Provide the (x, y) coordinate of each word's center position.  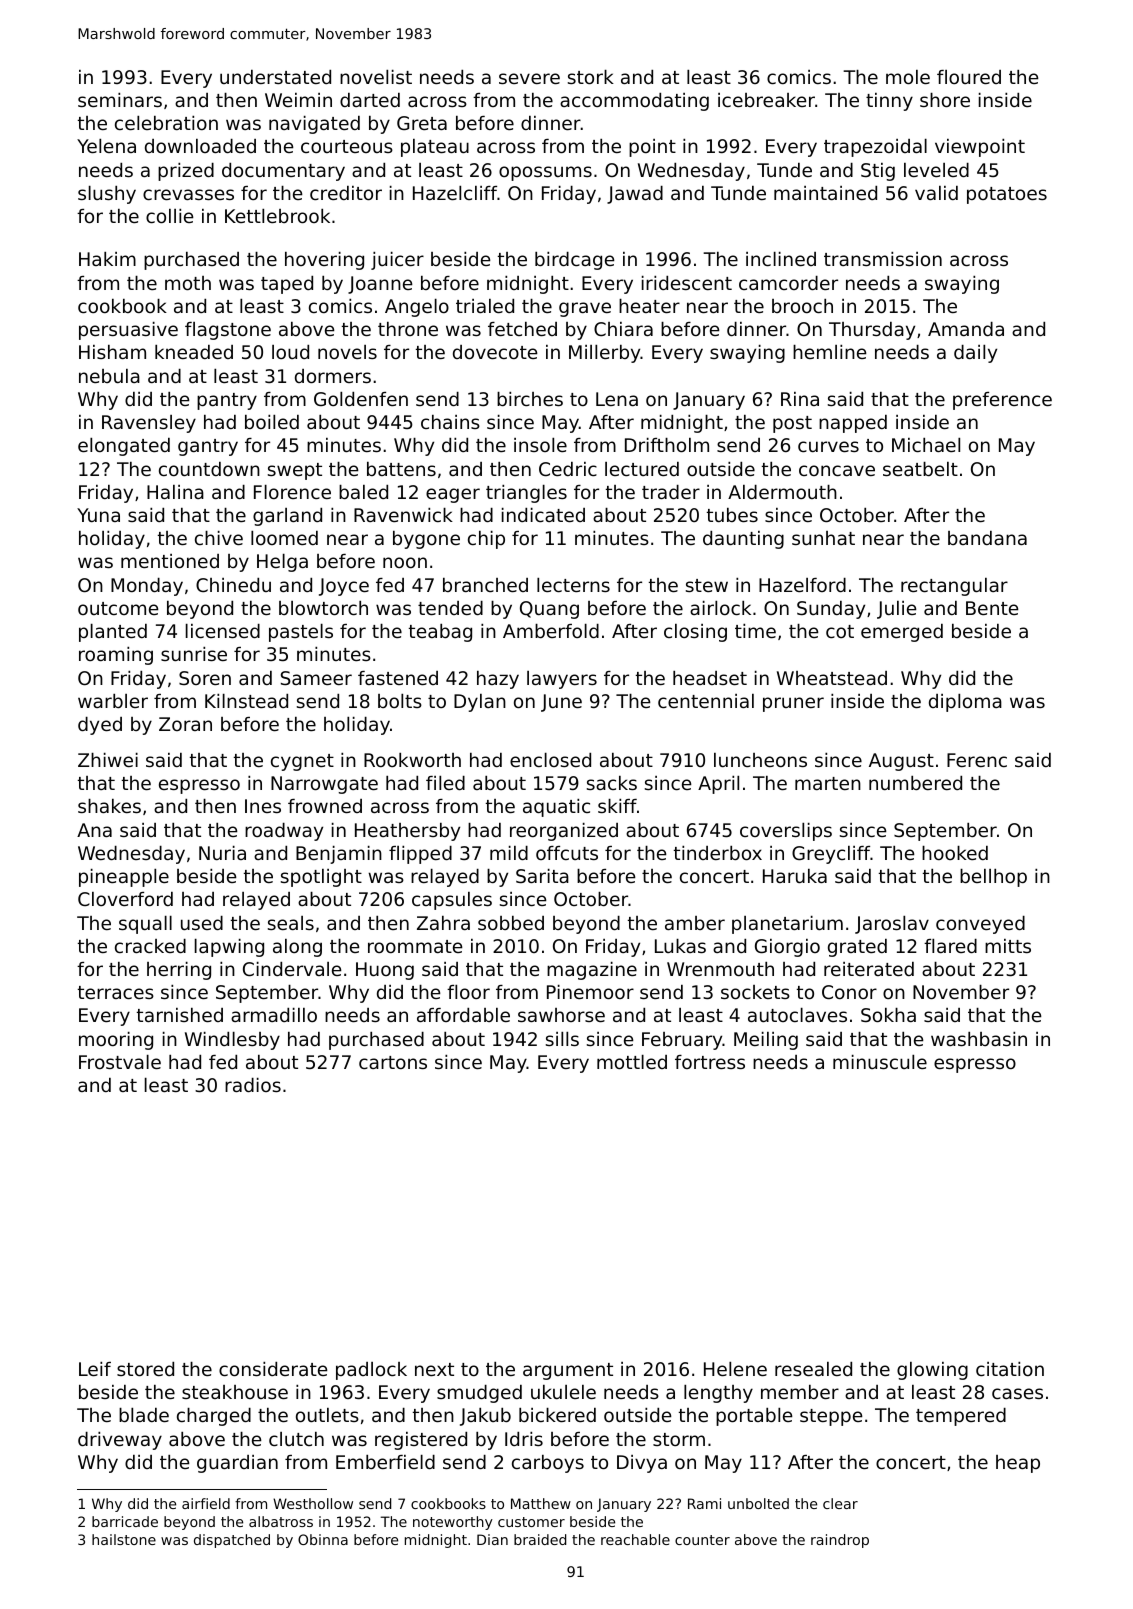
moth (188, 283)
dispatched (232, 1541)
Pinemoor (590, 992)
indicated (543, 515)
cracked (150, 946)
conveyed (980, 925)
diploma (965, 703)
